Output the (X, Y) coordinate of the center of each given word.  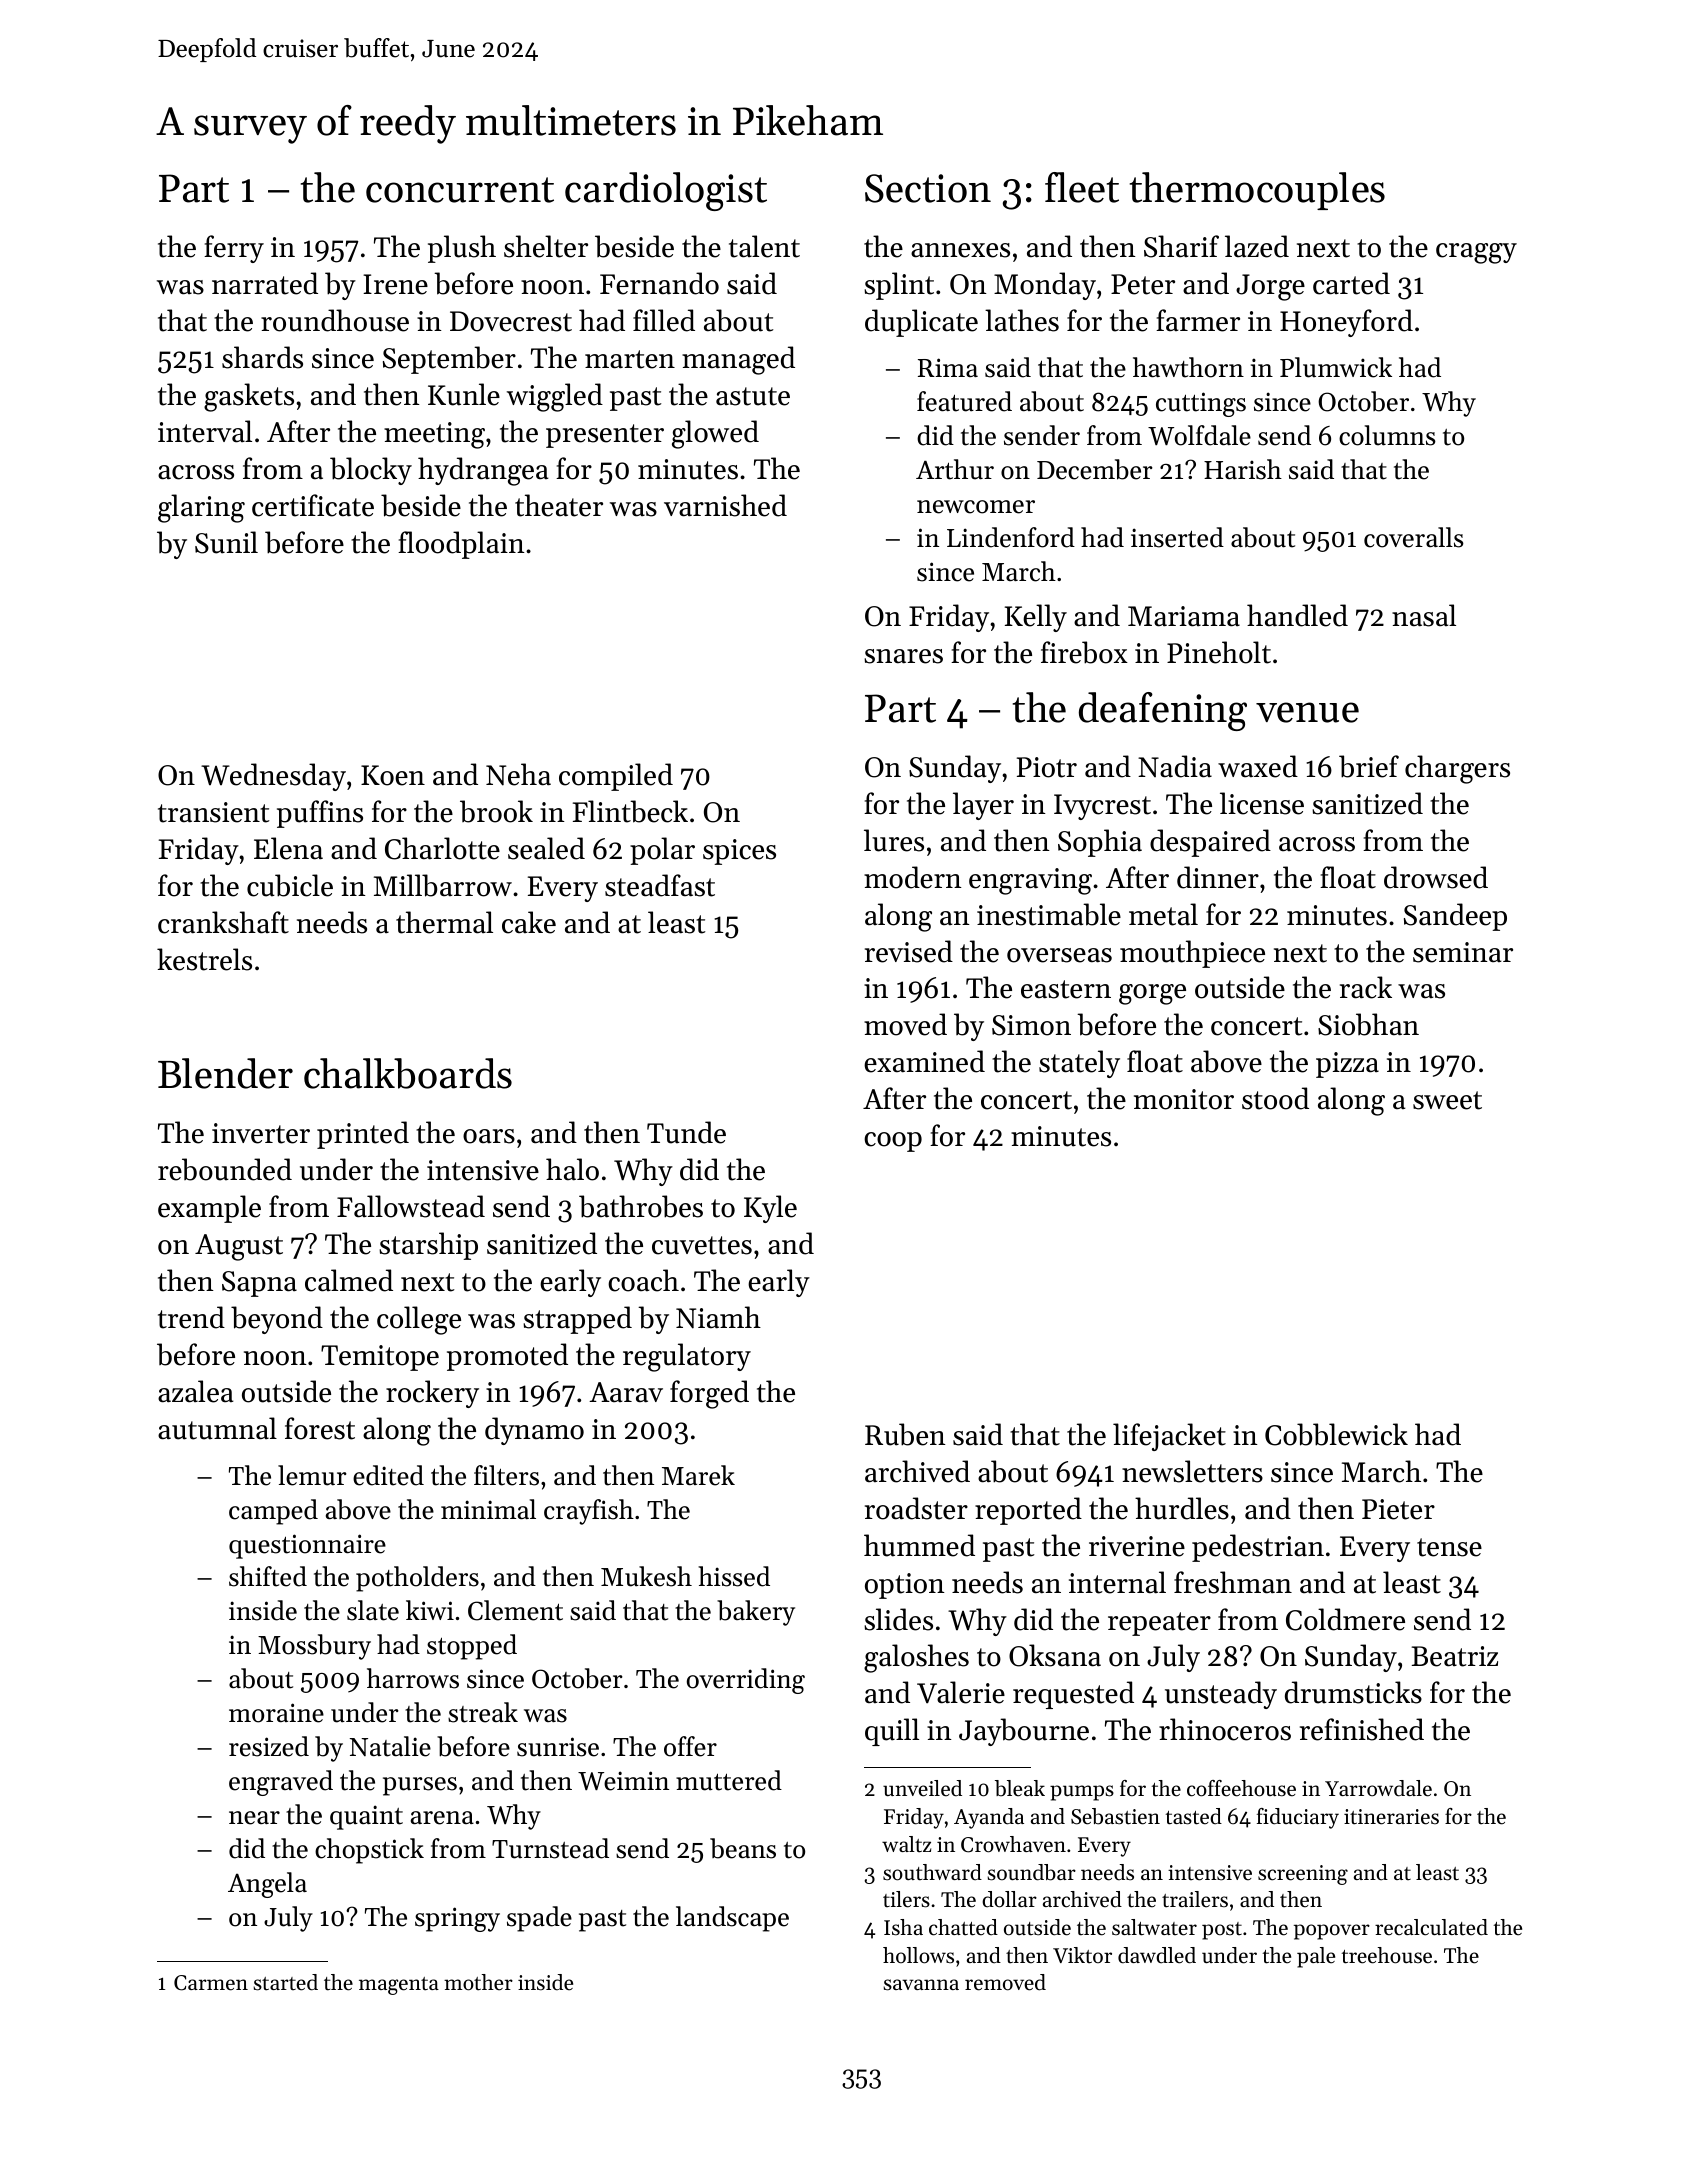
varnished (725, 505)
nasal (1424, 615)
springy (457, 1919)
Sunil (226, 542)
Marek (698, 1475)
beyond (277, 1320)
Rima (948, 367)
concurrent (460, 190)
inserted (1177, 537)
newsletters (1192, 1471)
